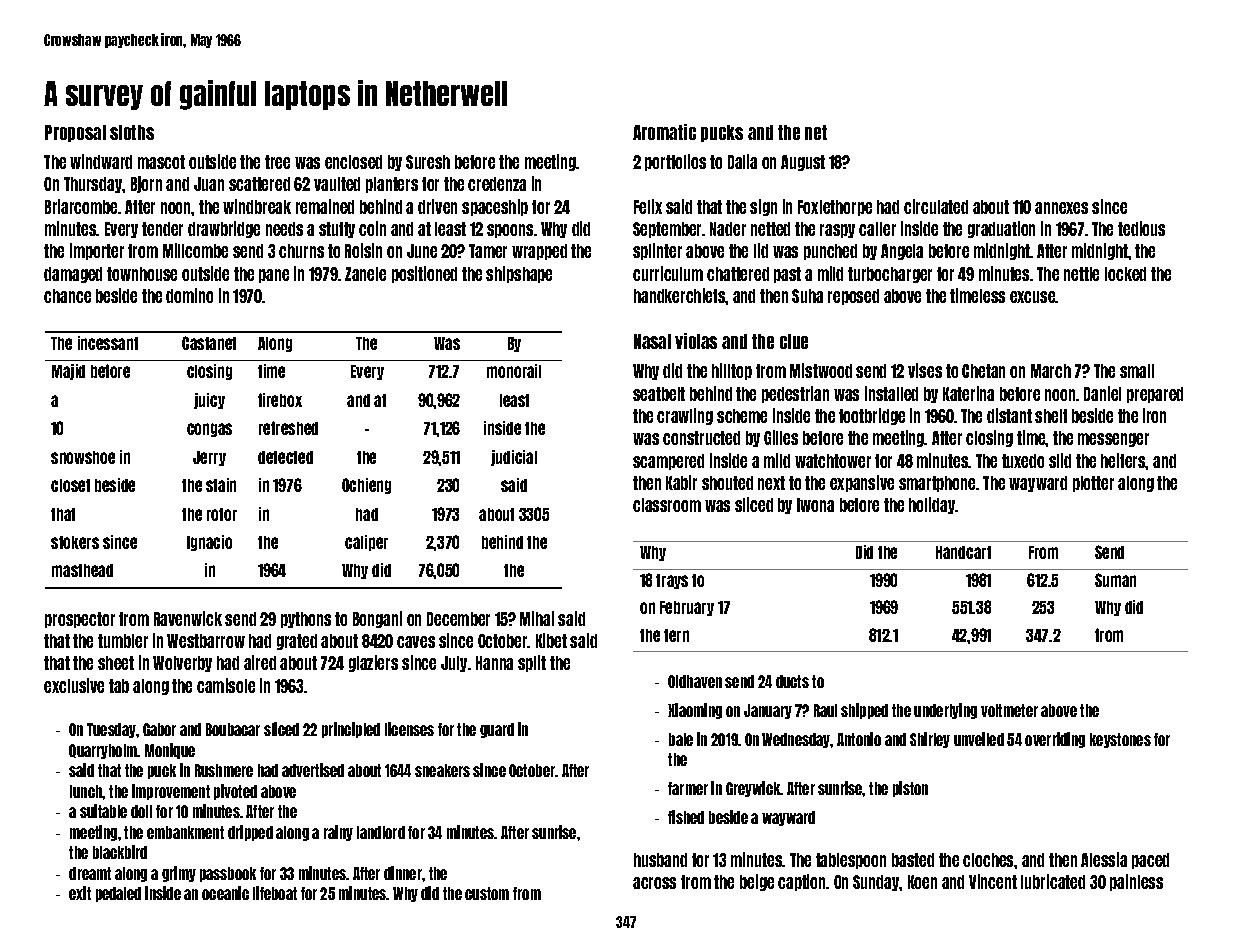 This screenshot has height=952, width=1233. What do you see at coordinates (82, 206) in the screenshot?
I see `Briarcombe` at bounding box center [82, 206].
